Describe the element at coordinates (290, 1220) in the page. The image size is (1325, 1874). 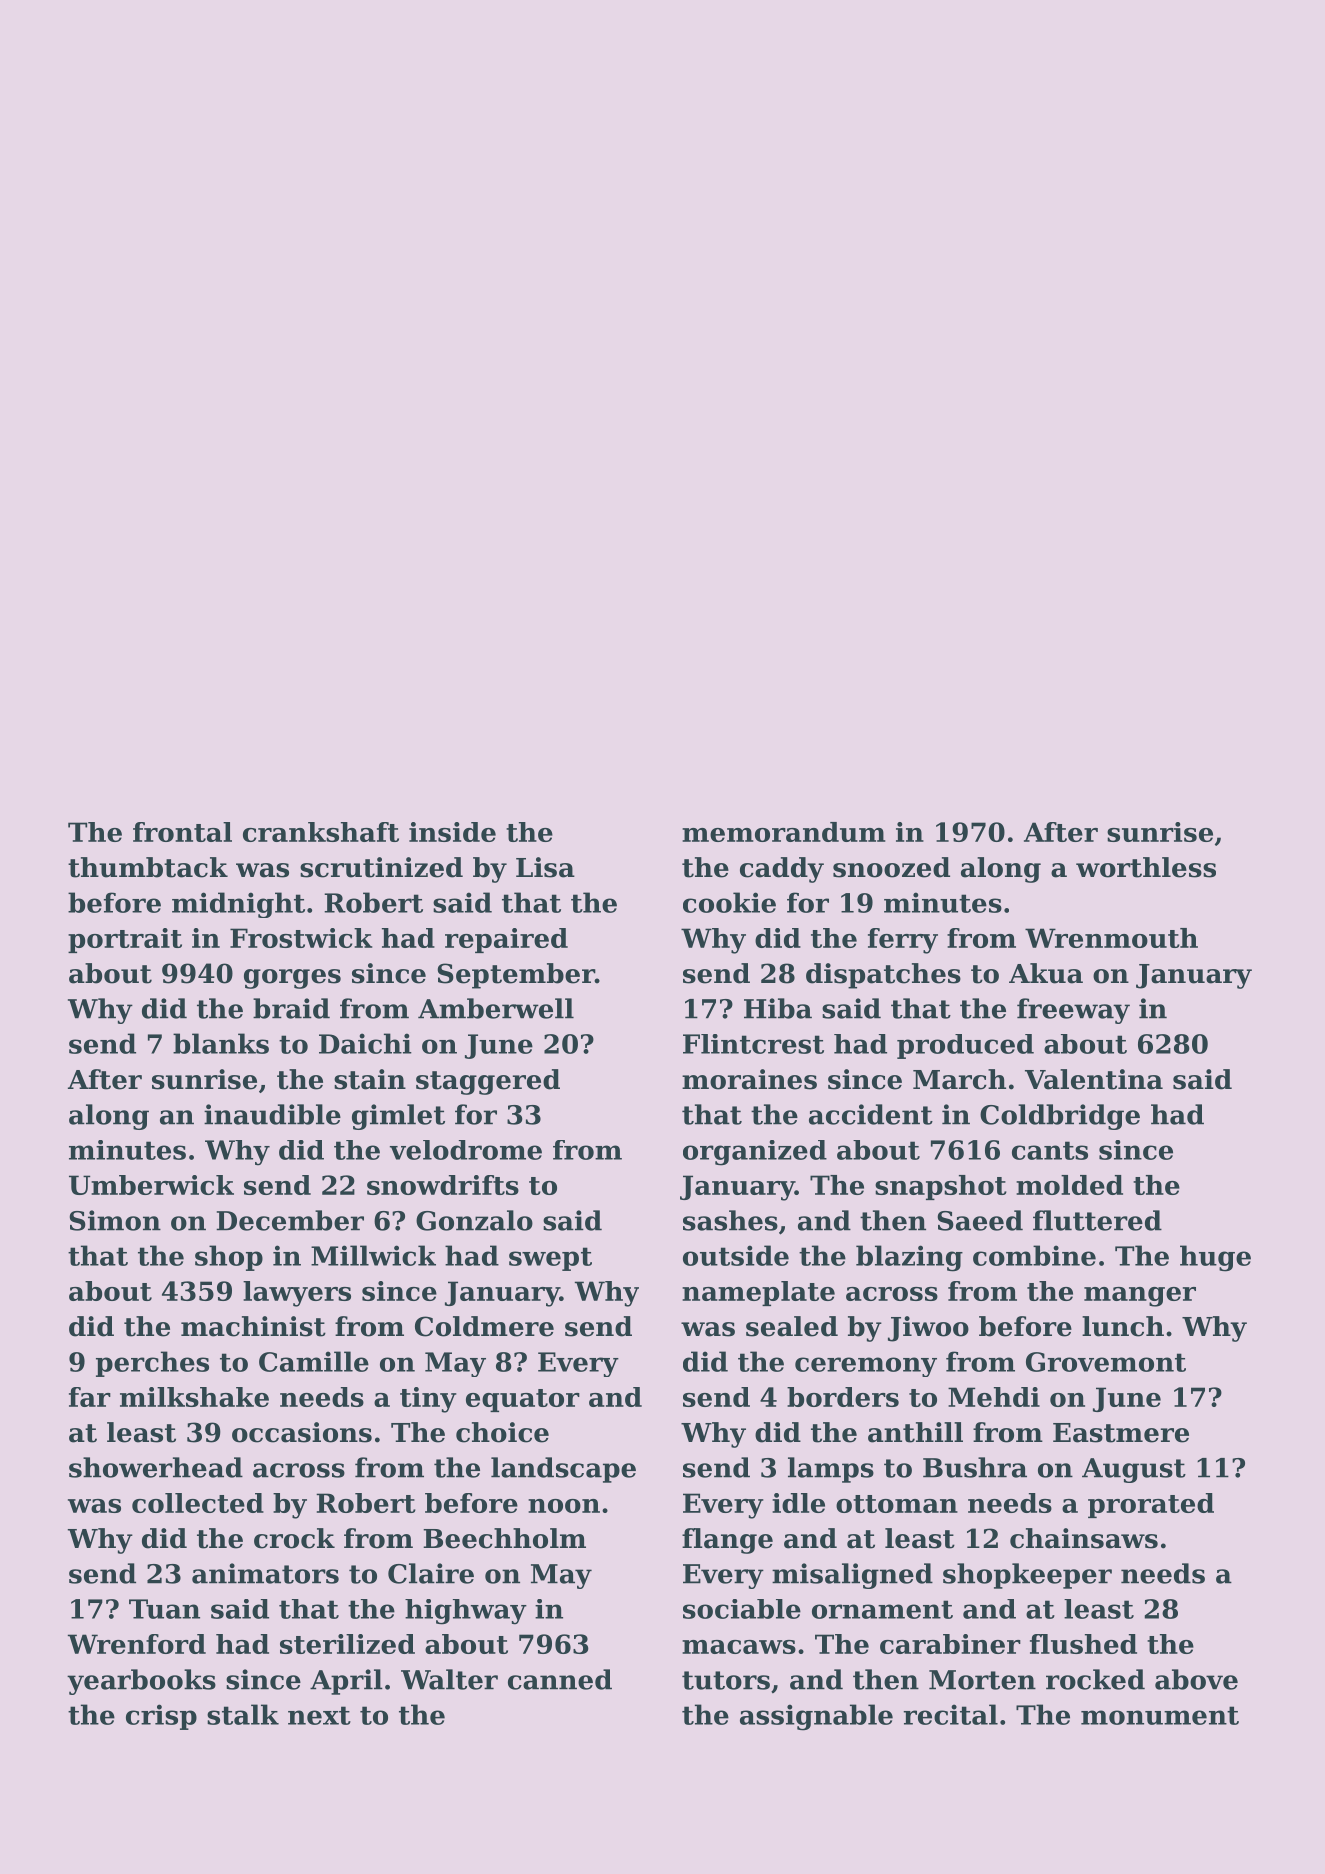
I see `December` at that location.
